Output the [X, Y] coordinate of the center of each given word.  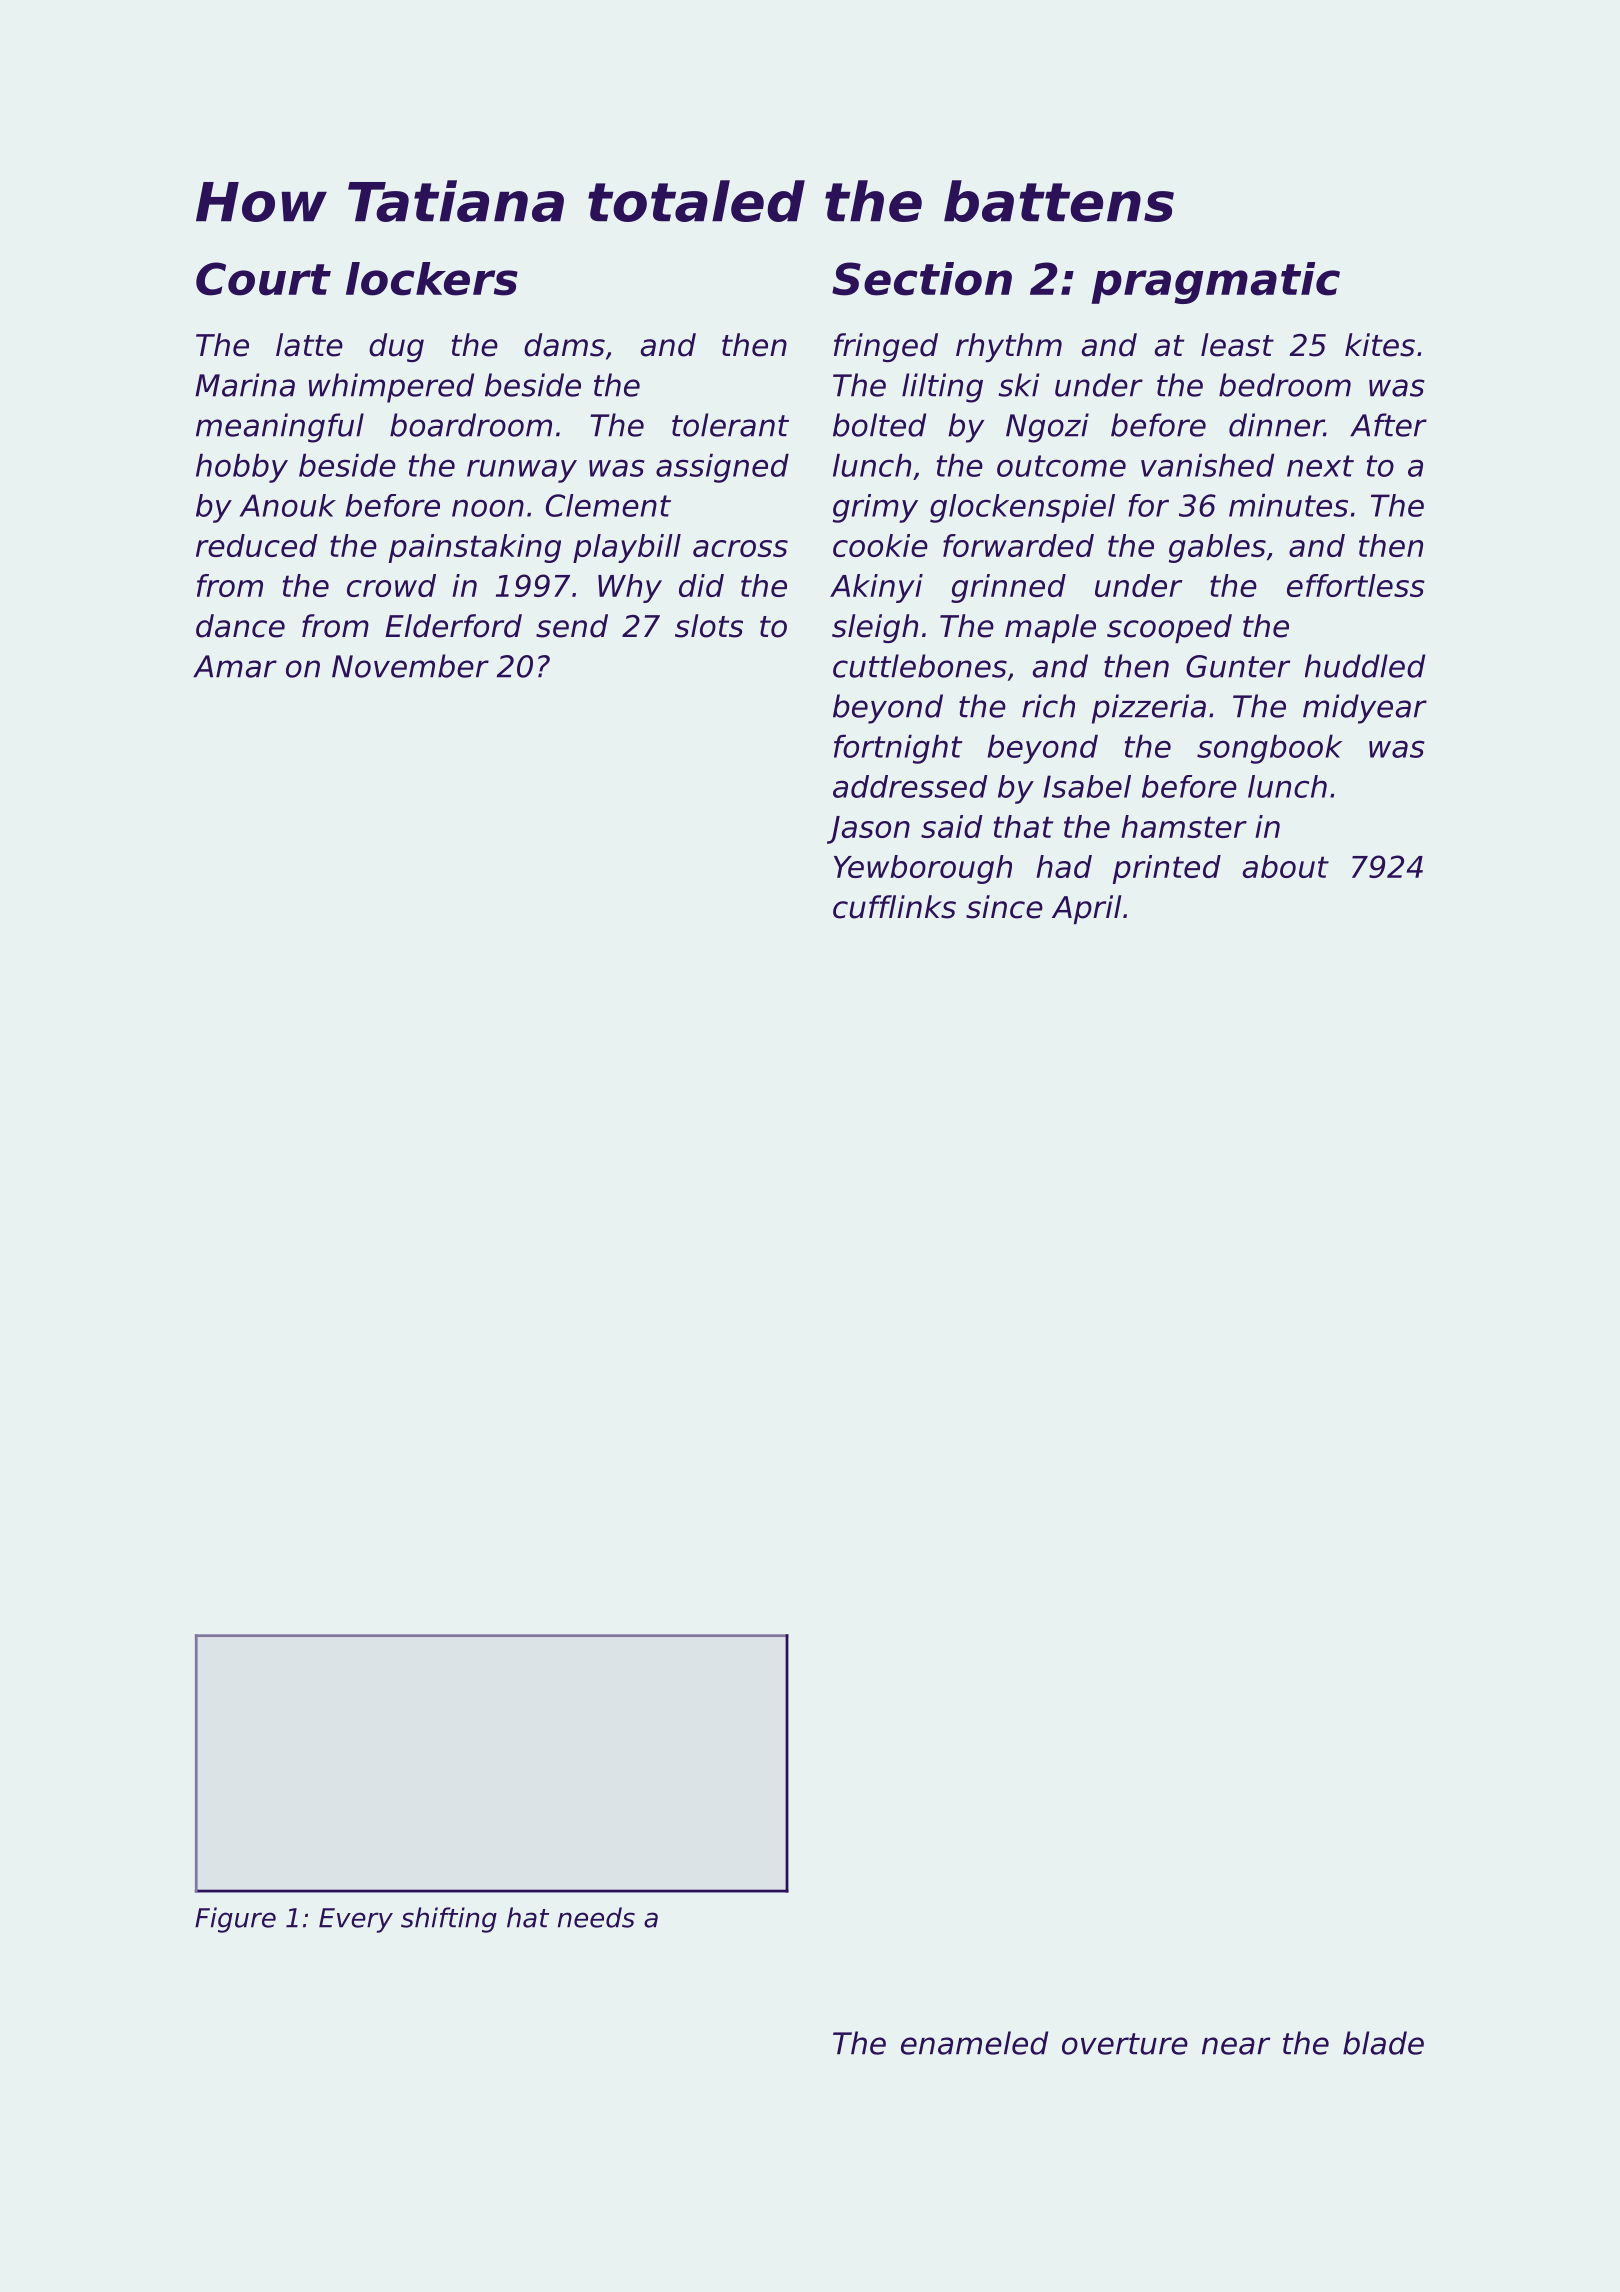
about [1286, 866]
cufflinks [894, 907]
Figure [235, 1920]
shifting [449, 1920]
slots [709, 626]
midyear [1365, 709]
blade [1383, 2043]
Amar [235, 666]
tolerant [730, 425]
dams [564, 345]
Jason [868, 830]
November [410, 666]
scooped [1169, 628]
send [572, 626]
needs [596, 1917]
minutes [1288, 505]
